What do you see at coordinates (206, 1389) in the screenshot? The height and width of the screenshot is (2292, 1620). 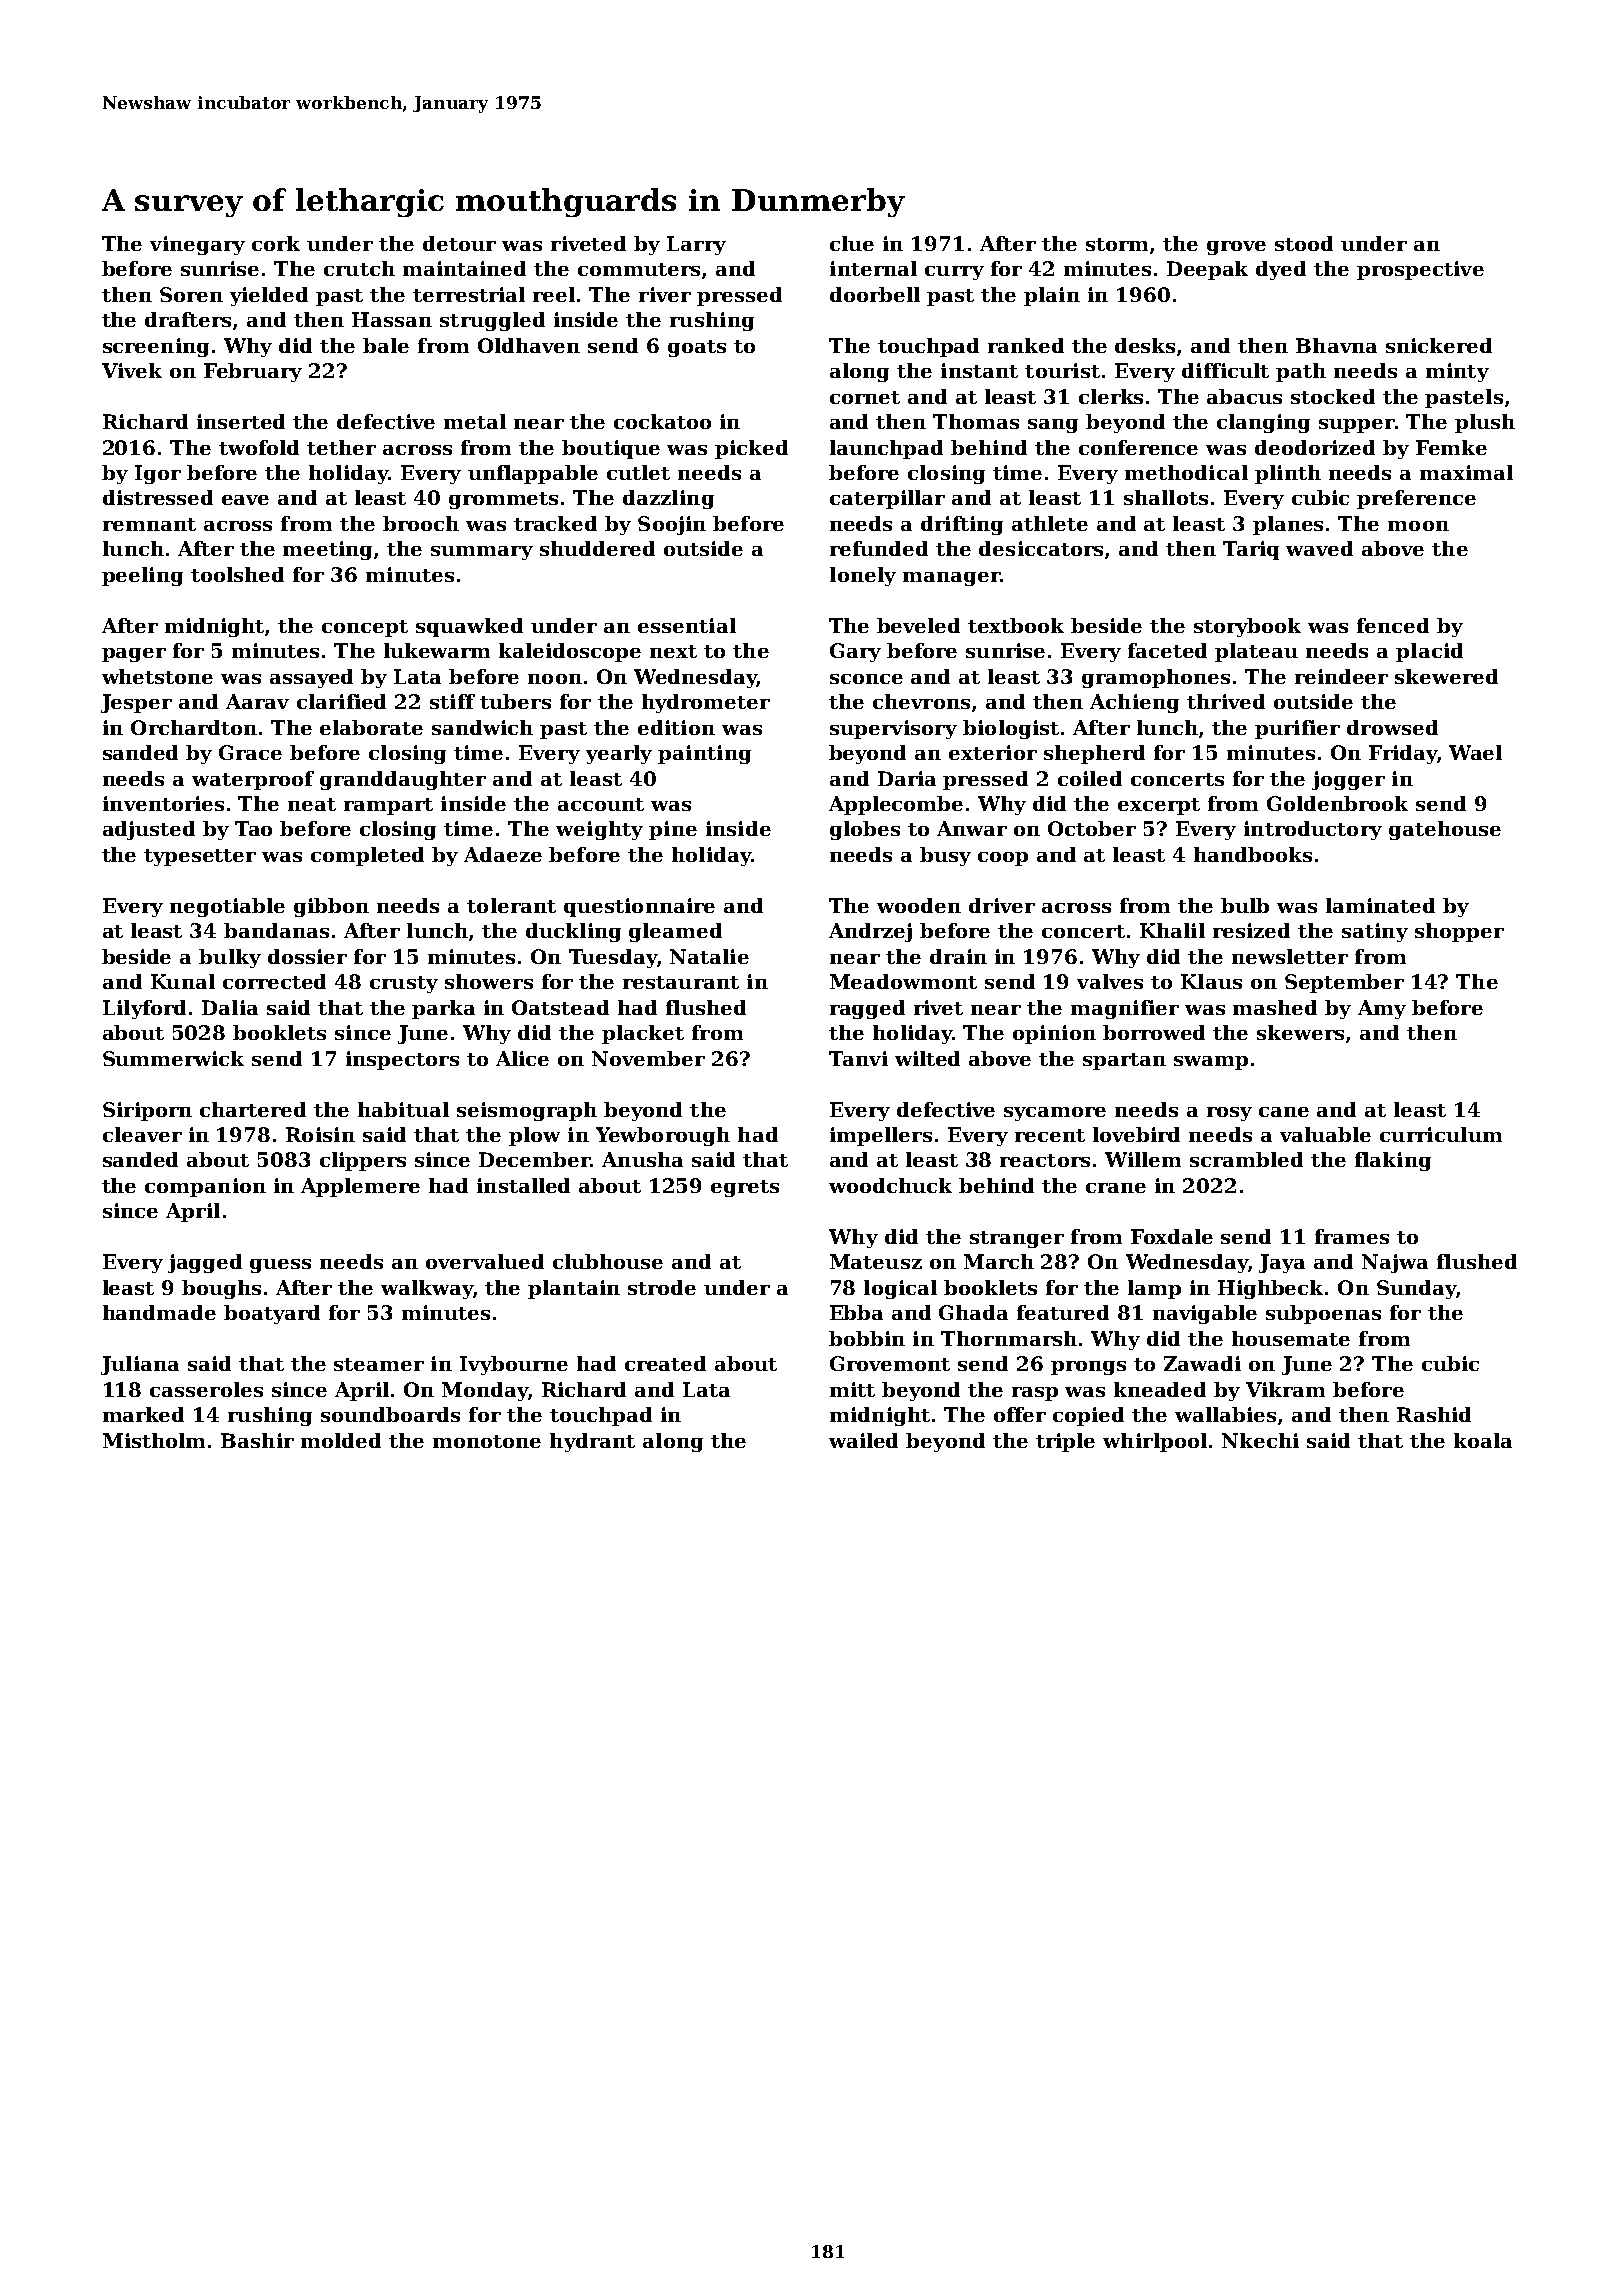 I see `casseroles` at bounding box center [206, 1389].
